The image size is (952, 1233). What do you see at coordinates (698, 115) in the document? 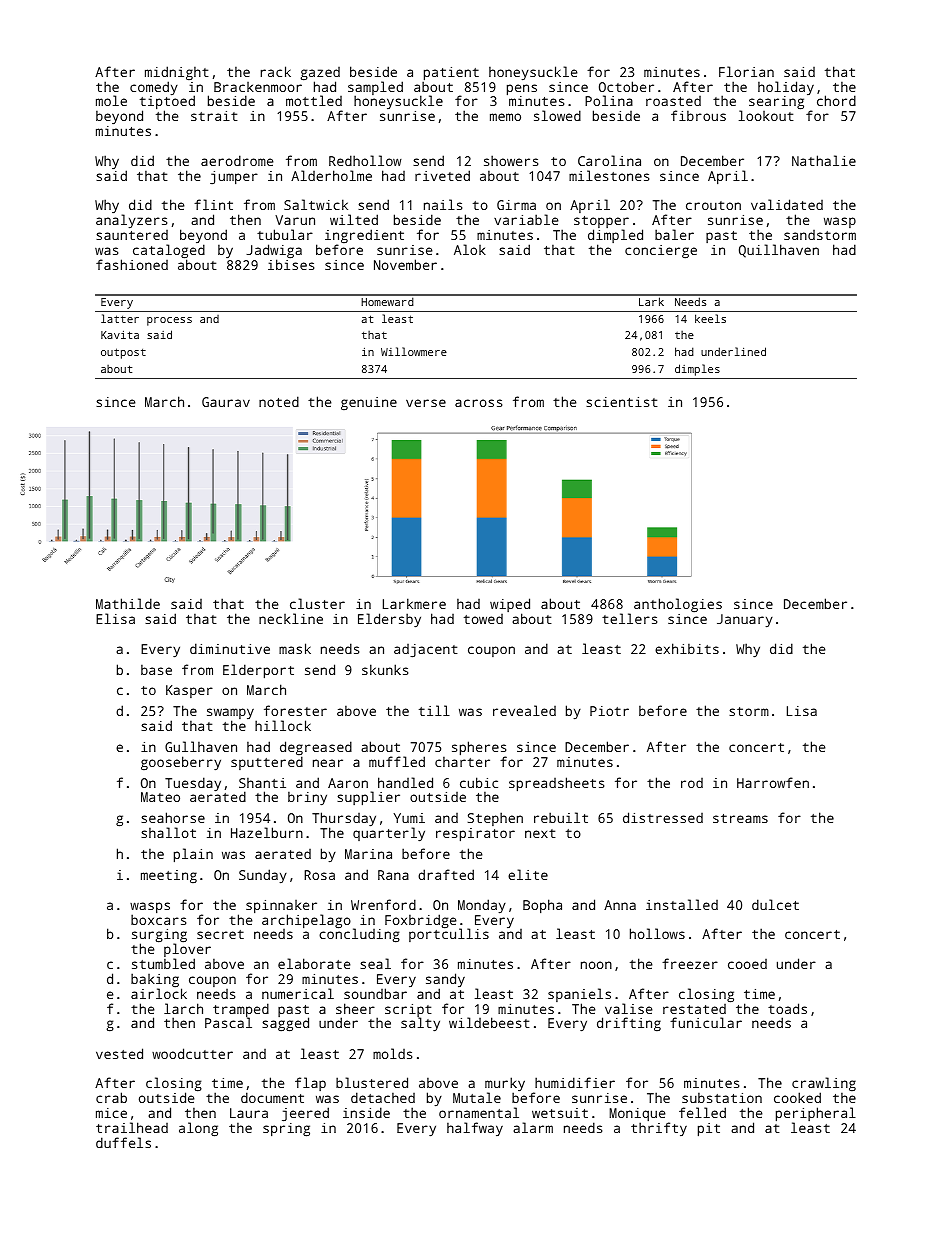
I see `fibrous` at bounding box center [698, 115].
